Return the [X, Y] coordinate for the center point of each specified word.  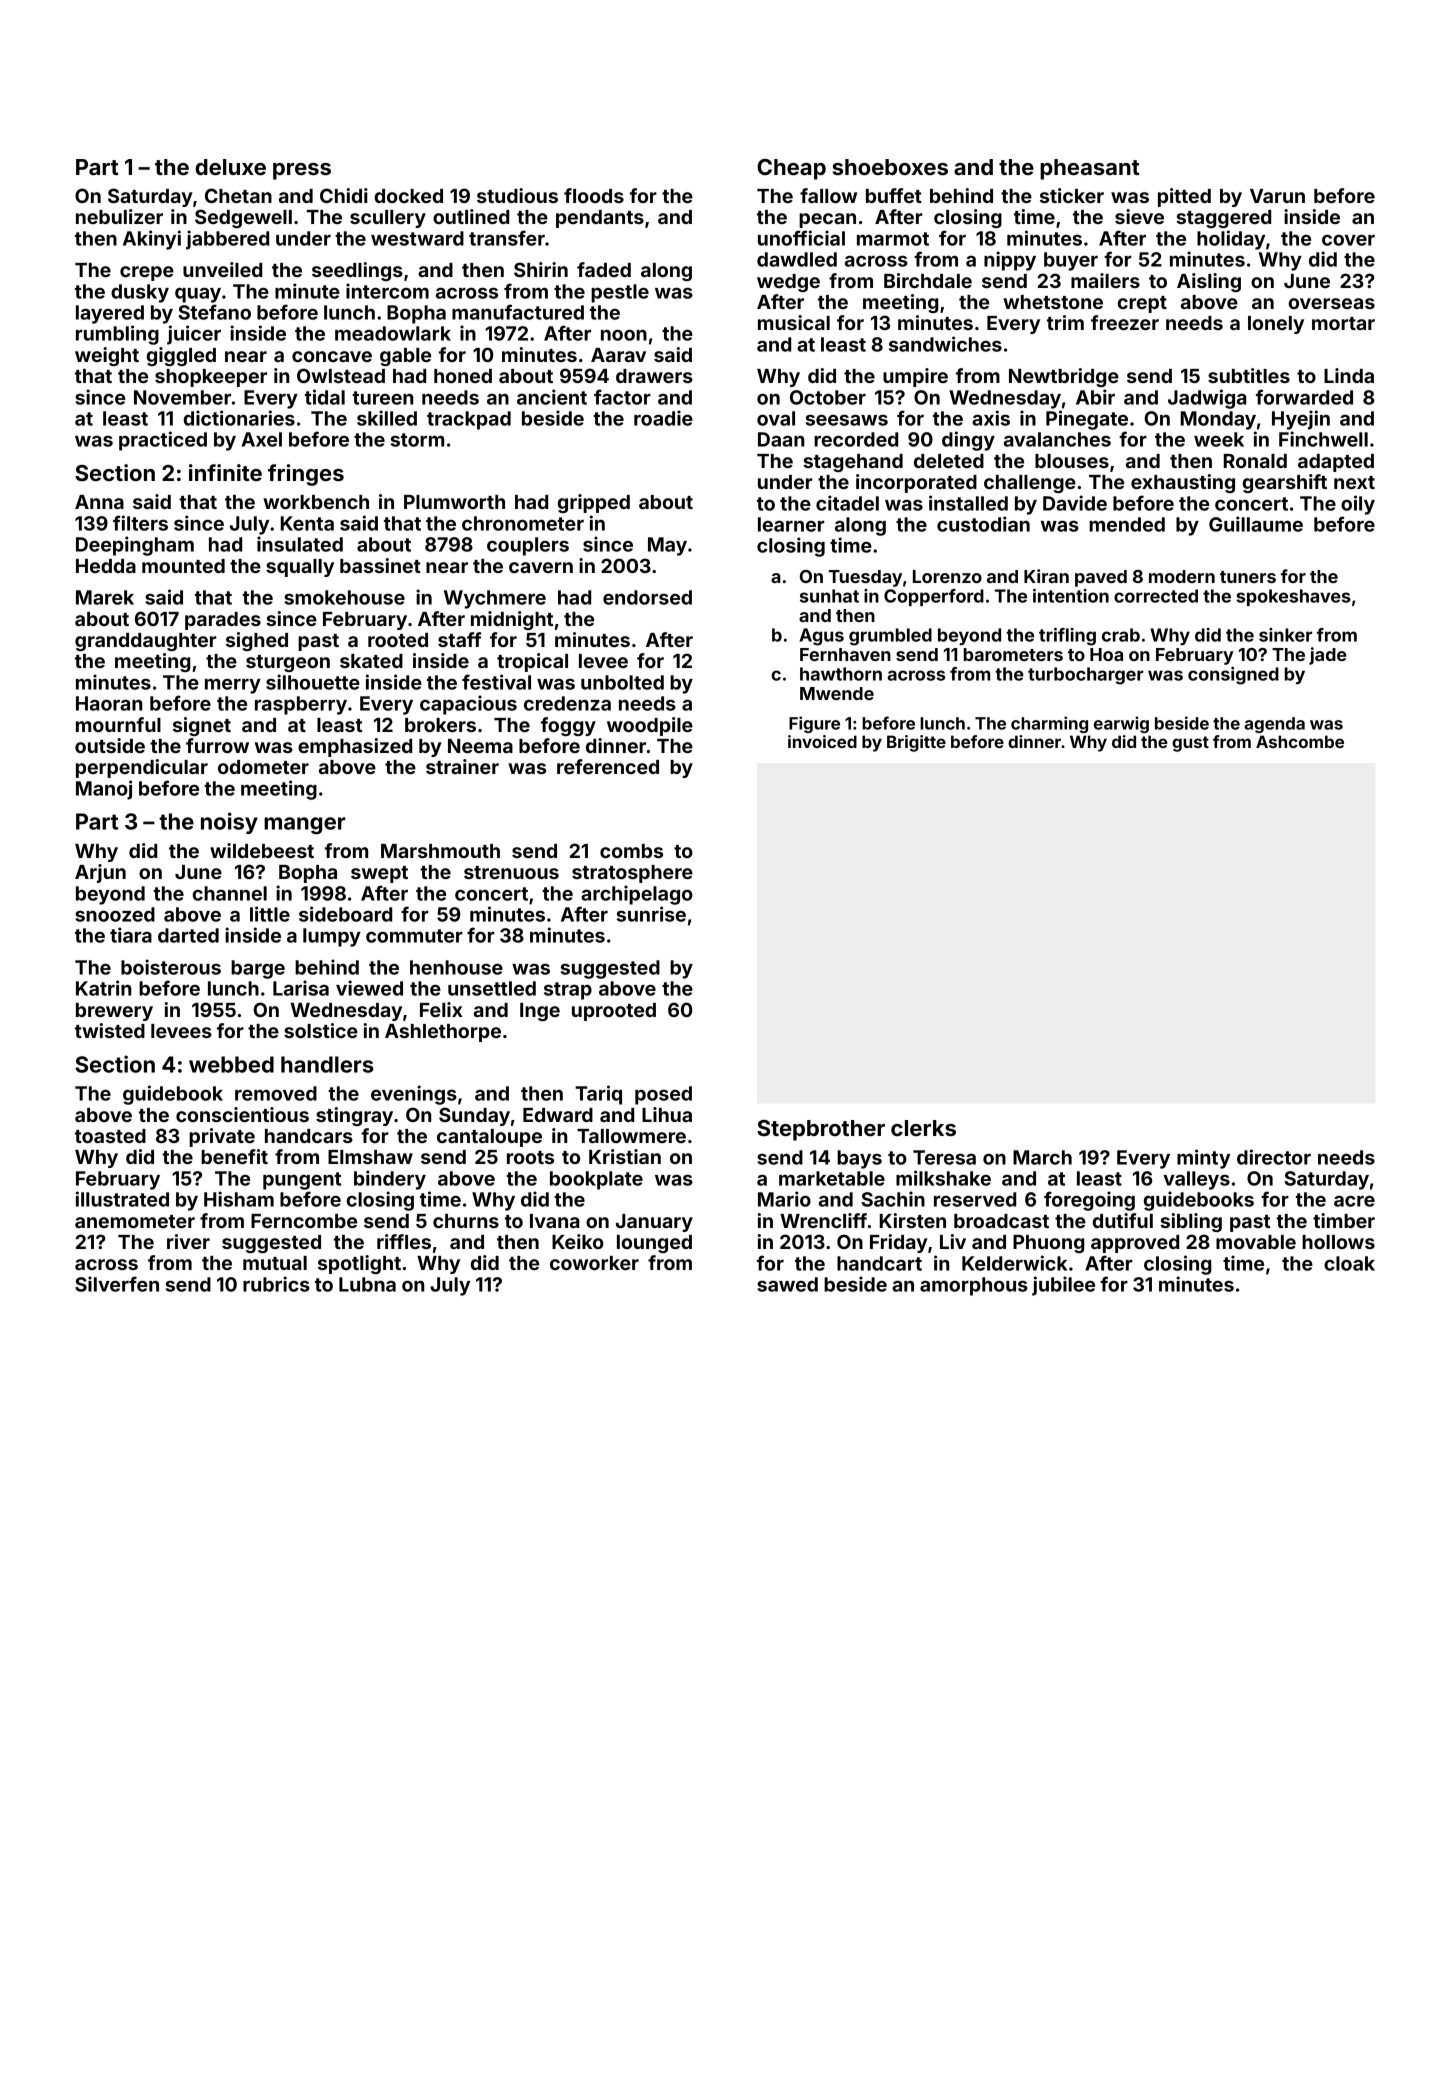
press [302, 171]
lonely [1276, 325]
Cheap [791, 169]
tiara [131, 935]
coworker [594, 1263]
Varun [1277, 196]
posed [663, 1095]
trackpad [469, 420]
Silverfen [117, 1284]
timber [1344, 1220]
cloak [1349, 1263]
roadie [663, 418]
